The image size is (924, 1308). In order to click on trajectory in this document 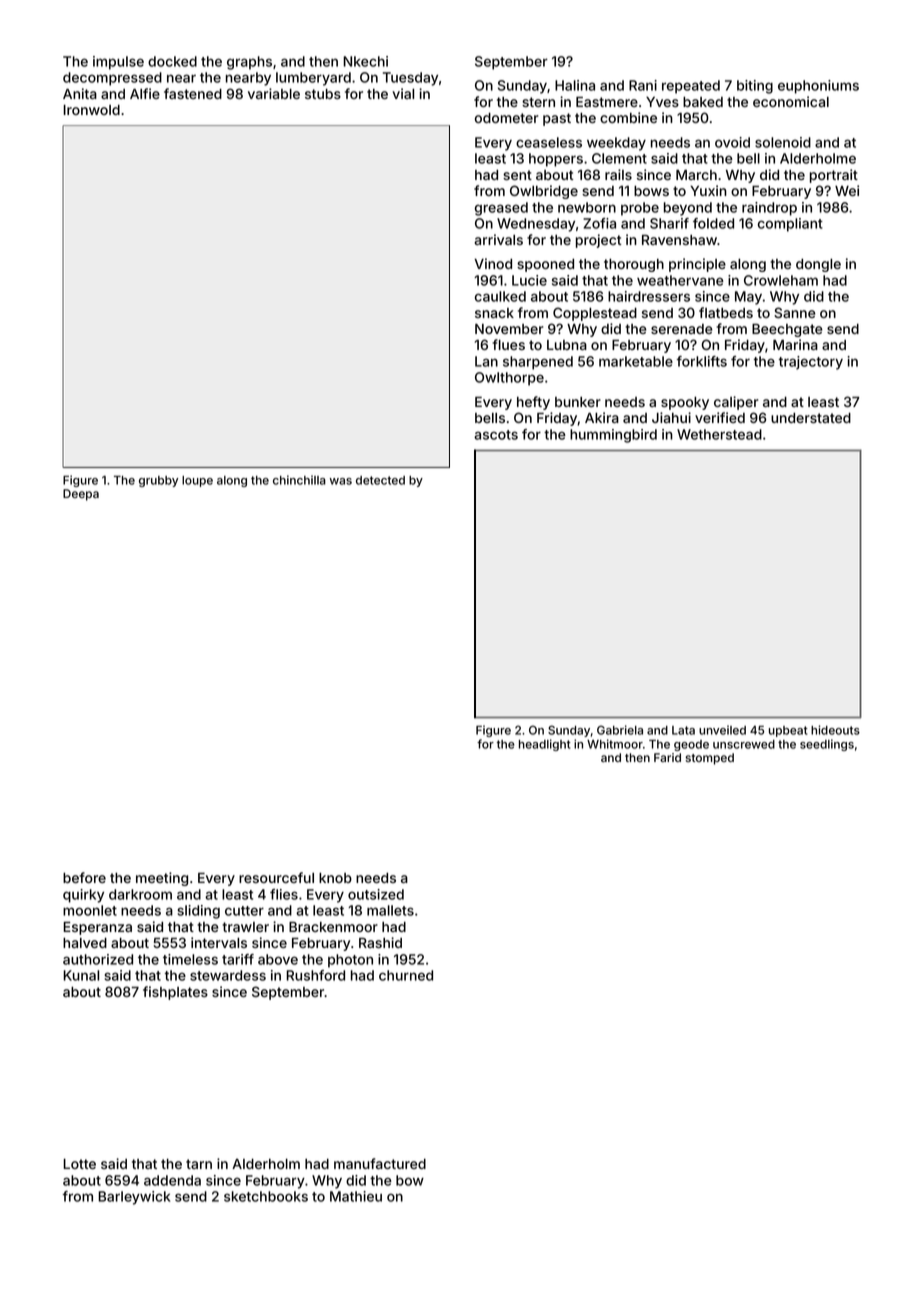, I will do `click(811, 363)`.
